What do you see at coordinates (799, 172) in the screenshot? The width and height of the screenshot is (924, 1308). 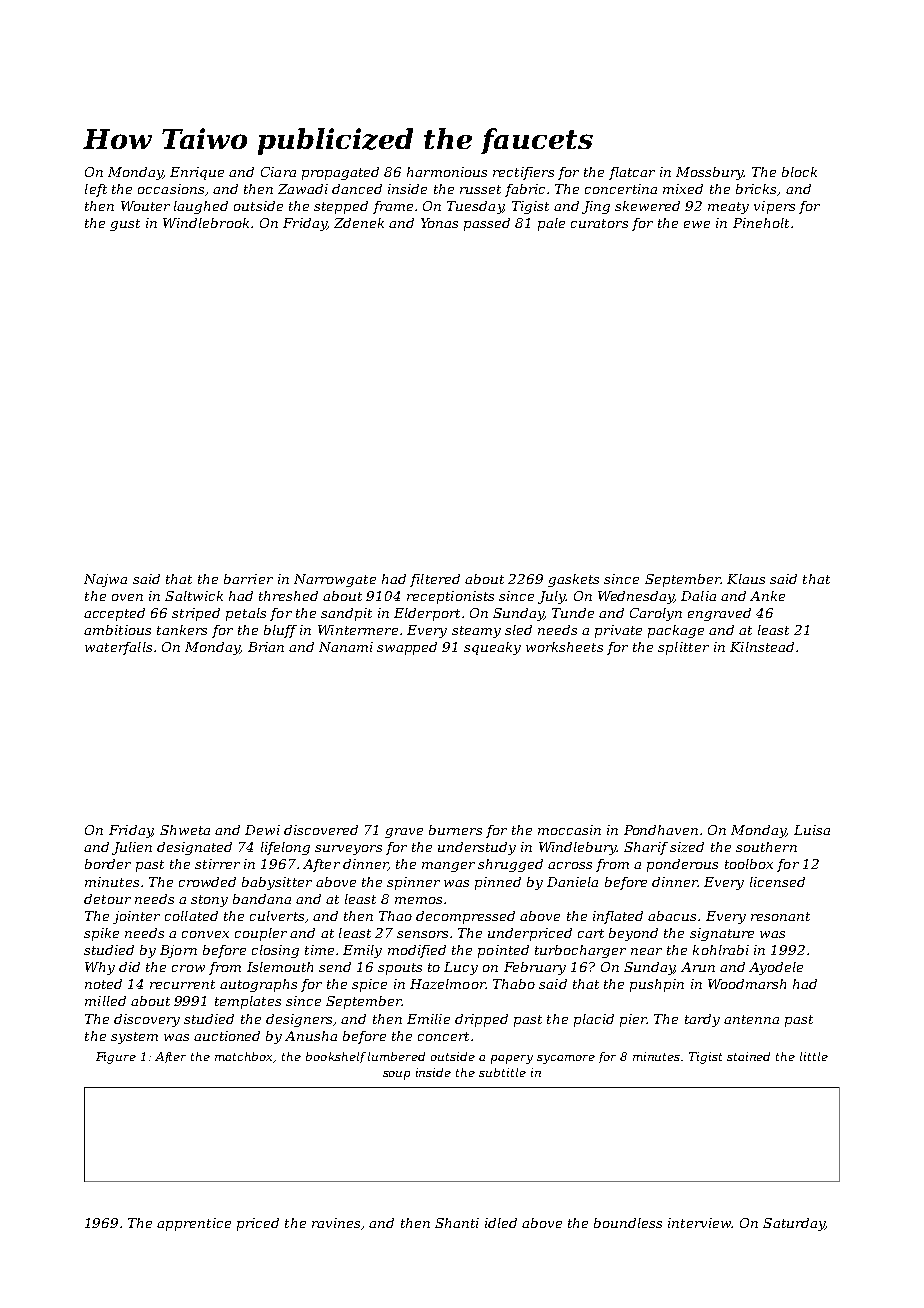 I see `block` at bounding box center [799, 172].
